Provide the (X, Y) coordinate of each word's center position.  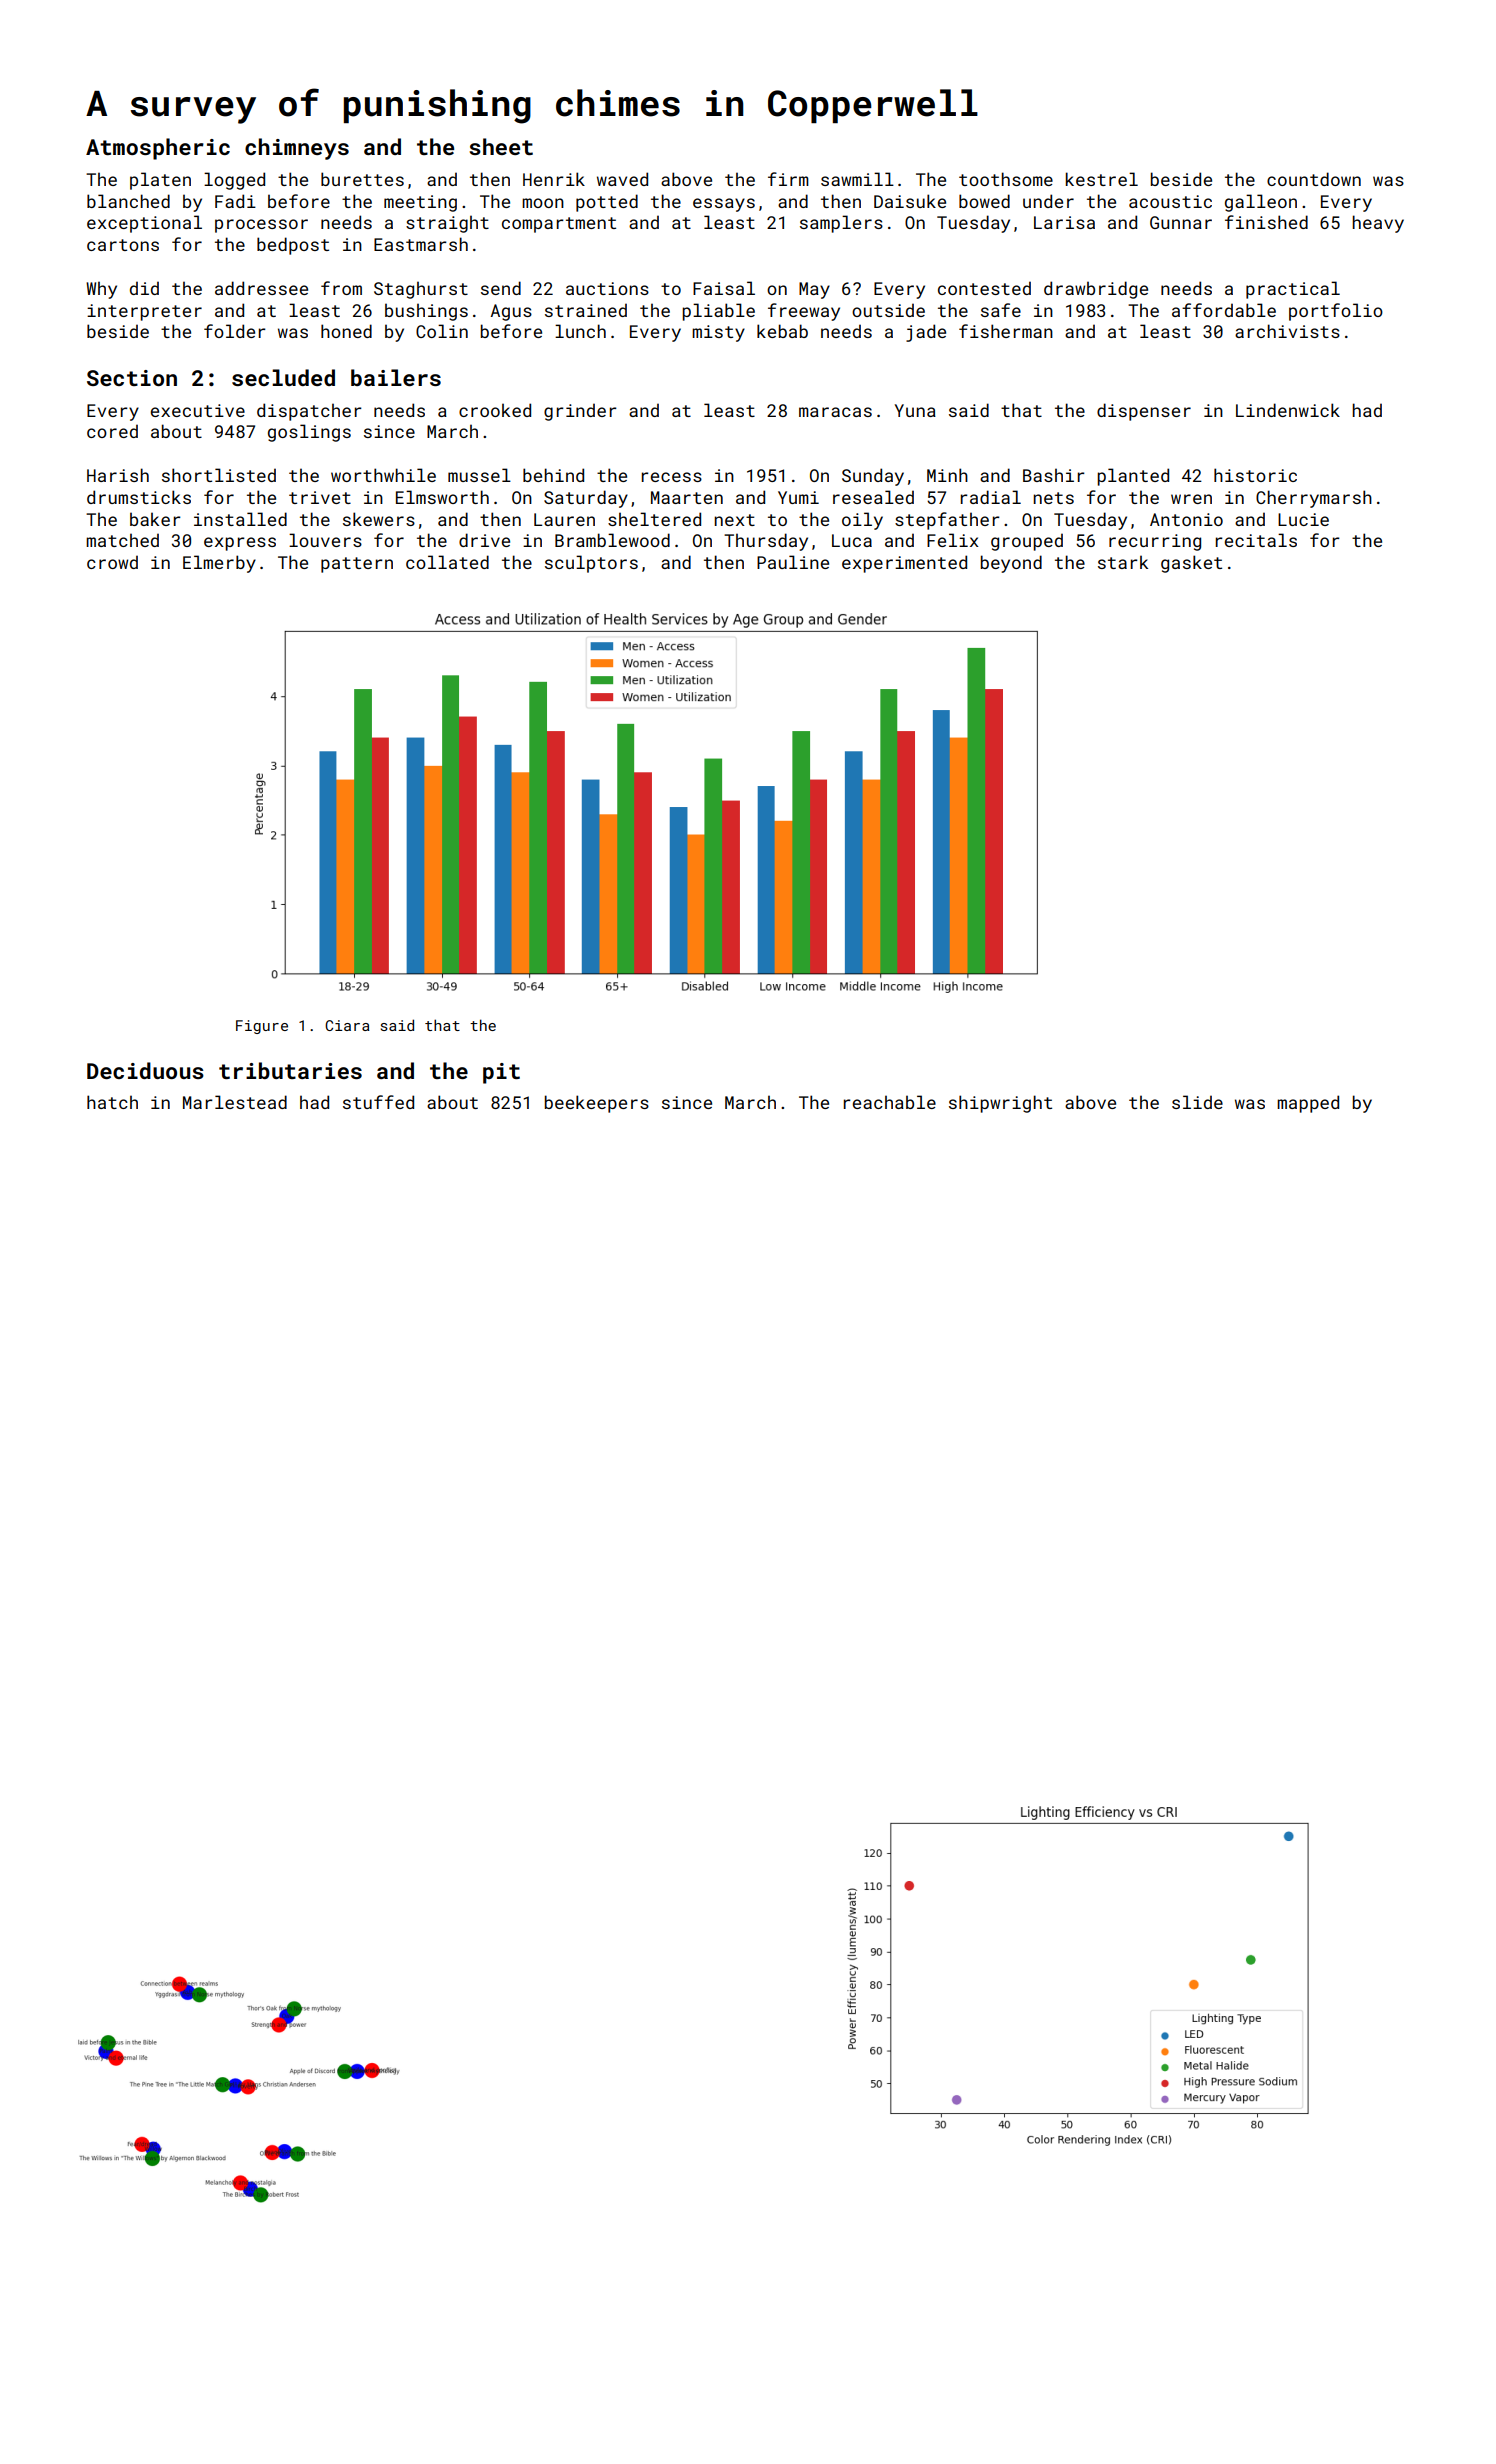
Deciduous (145, 1070)
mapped (1308, 1104)
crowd (112, 562)
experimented (904, 564)
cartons (123, 245)
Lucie (1303, 519)
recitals (1256, 540)
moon (543, 203)
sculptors (591, 564)
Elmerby (219, 564)
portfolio (1336, 312)
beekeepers (597, 1104)
